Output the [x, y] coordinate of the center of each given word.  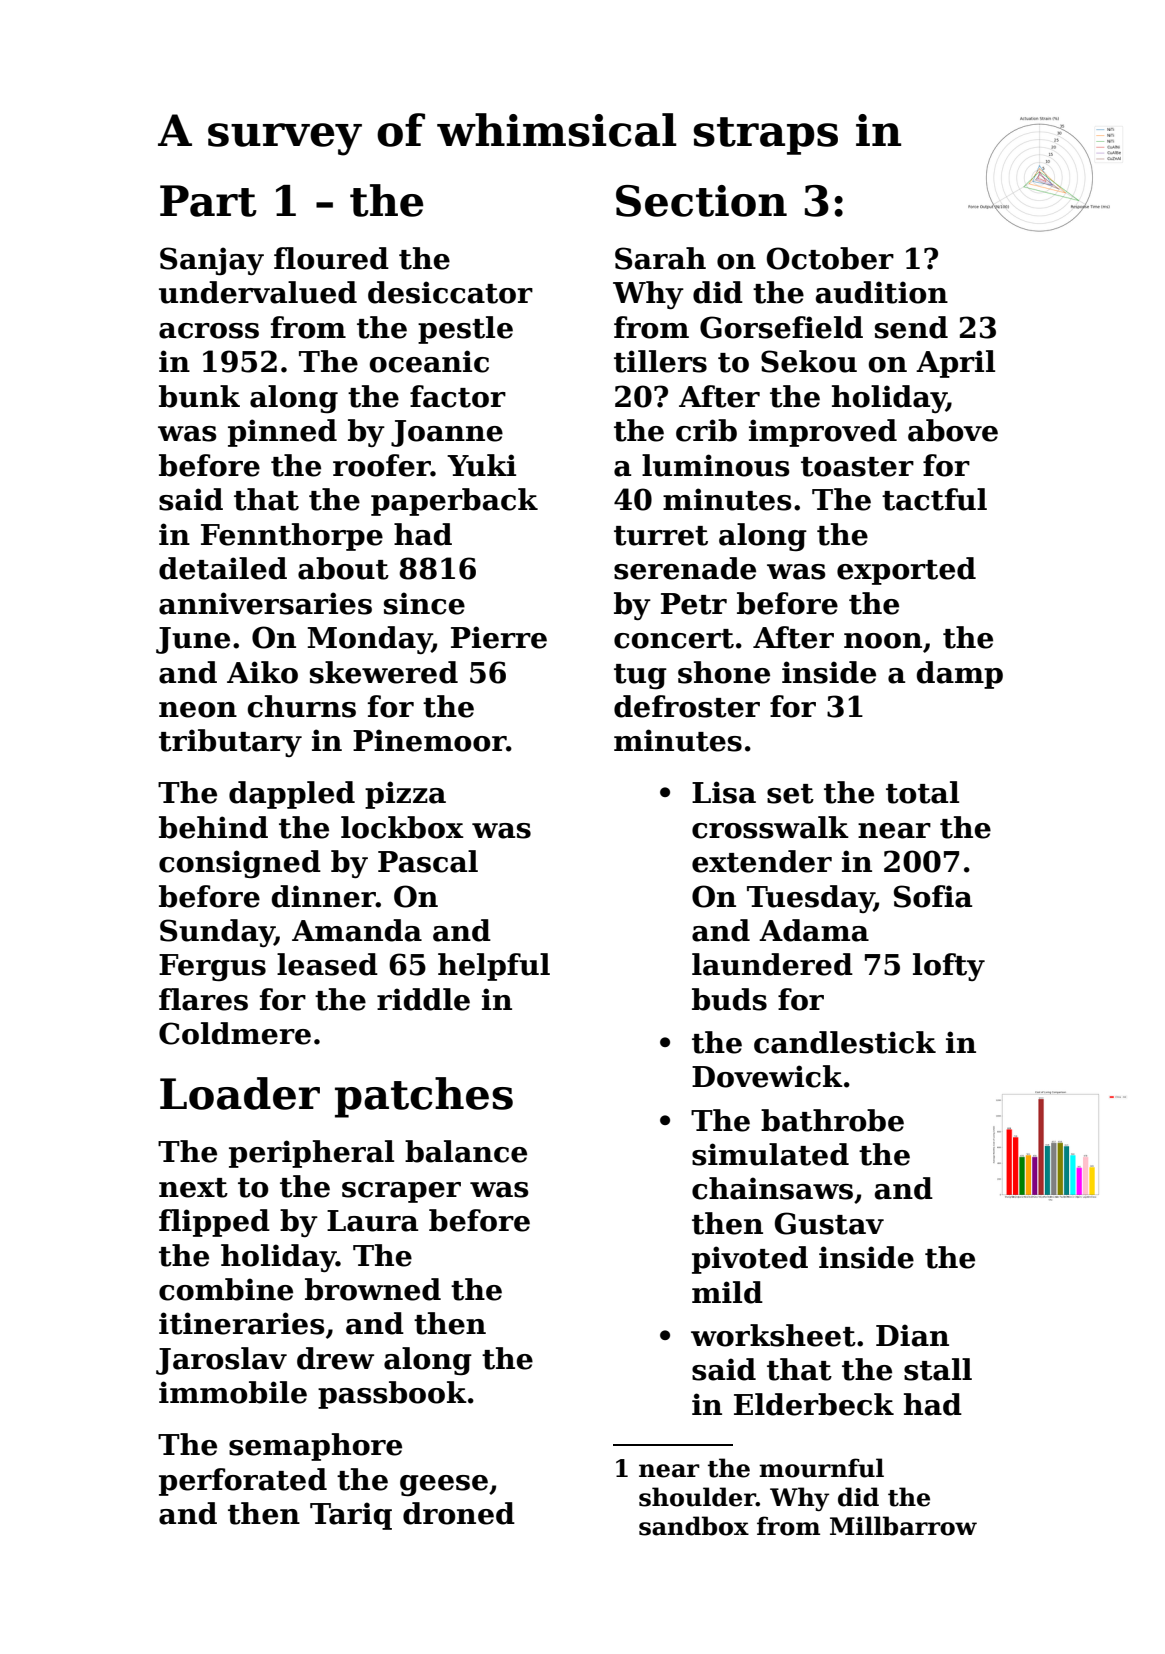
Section [701, 201]
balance [466, 1151]
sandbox [694, 1526]
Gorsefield [781, 327]
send [911, 327]
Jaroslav [221, 1361]
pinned [282, 433]
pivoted [750, 1260]
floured [331, 258]
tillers [660, 361]
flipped [214, 1223]
